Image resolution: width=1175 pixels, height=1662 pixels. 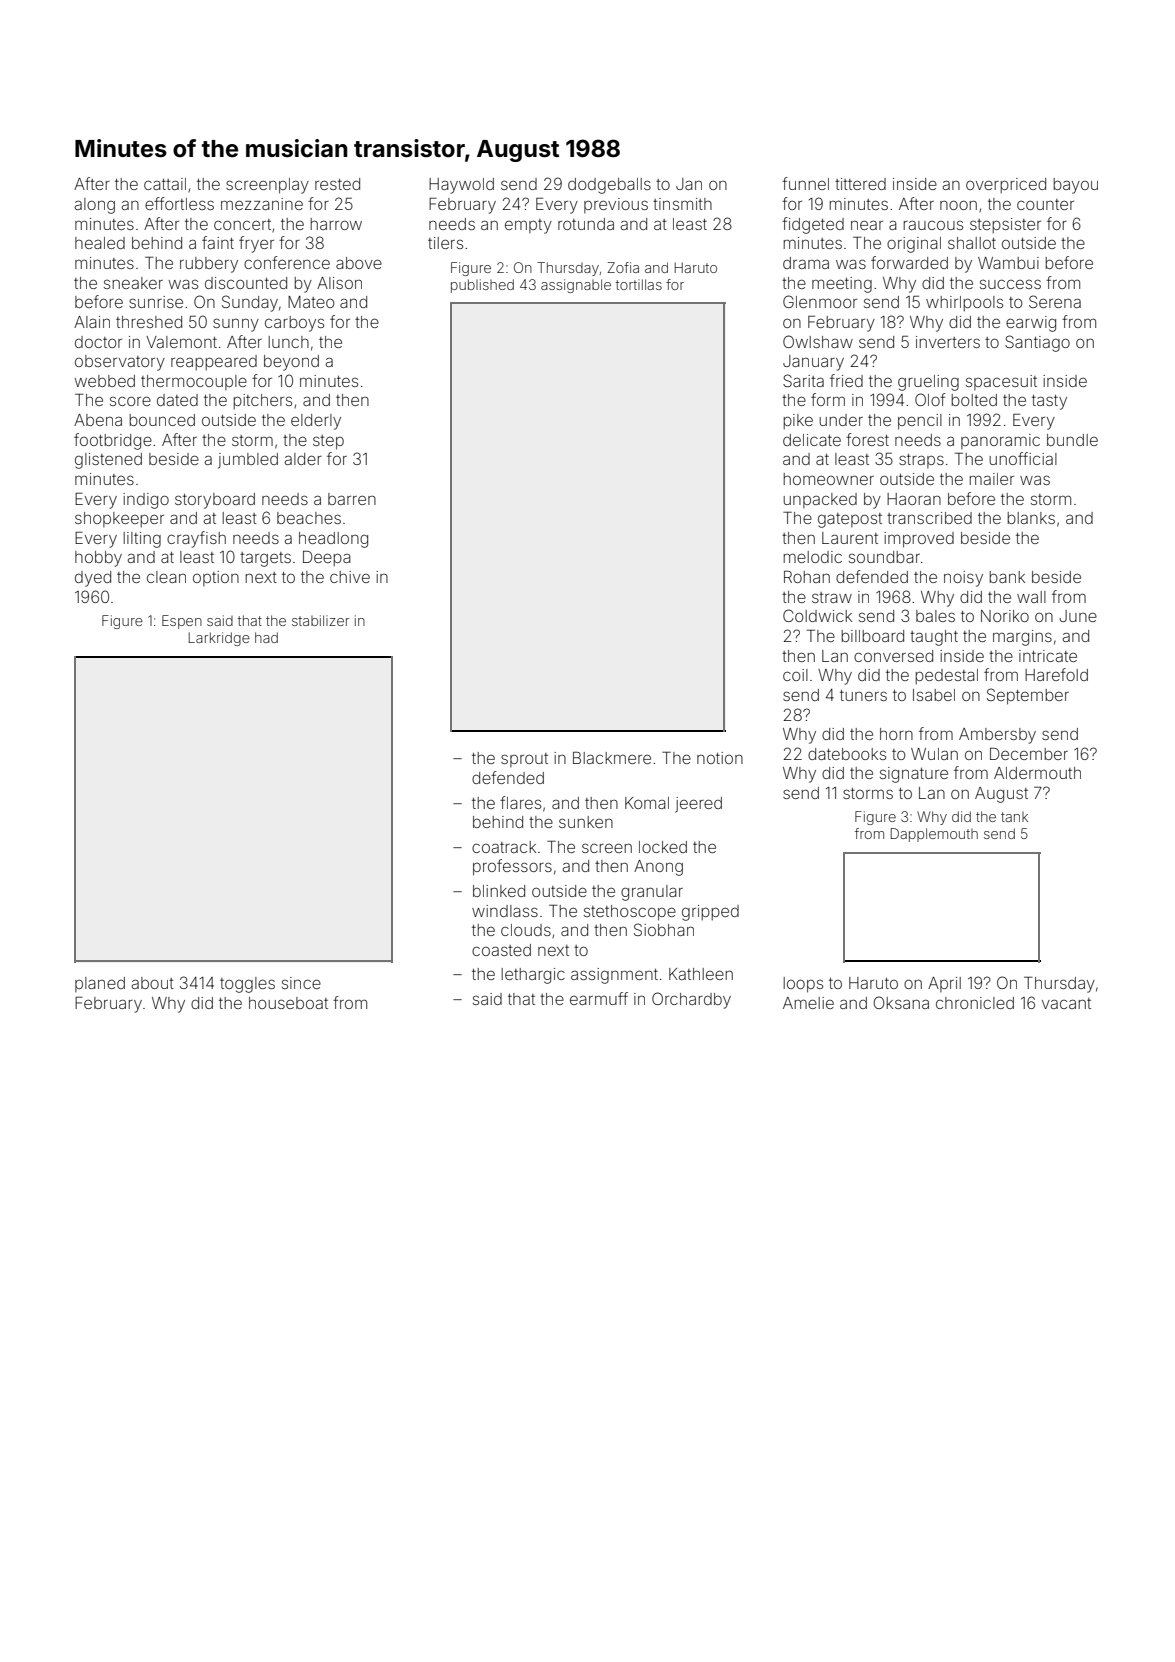 I want to click on blanks, so click(x=1031, y=518).
